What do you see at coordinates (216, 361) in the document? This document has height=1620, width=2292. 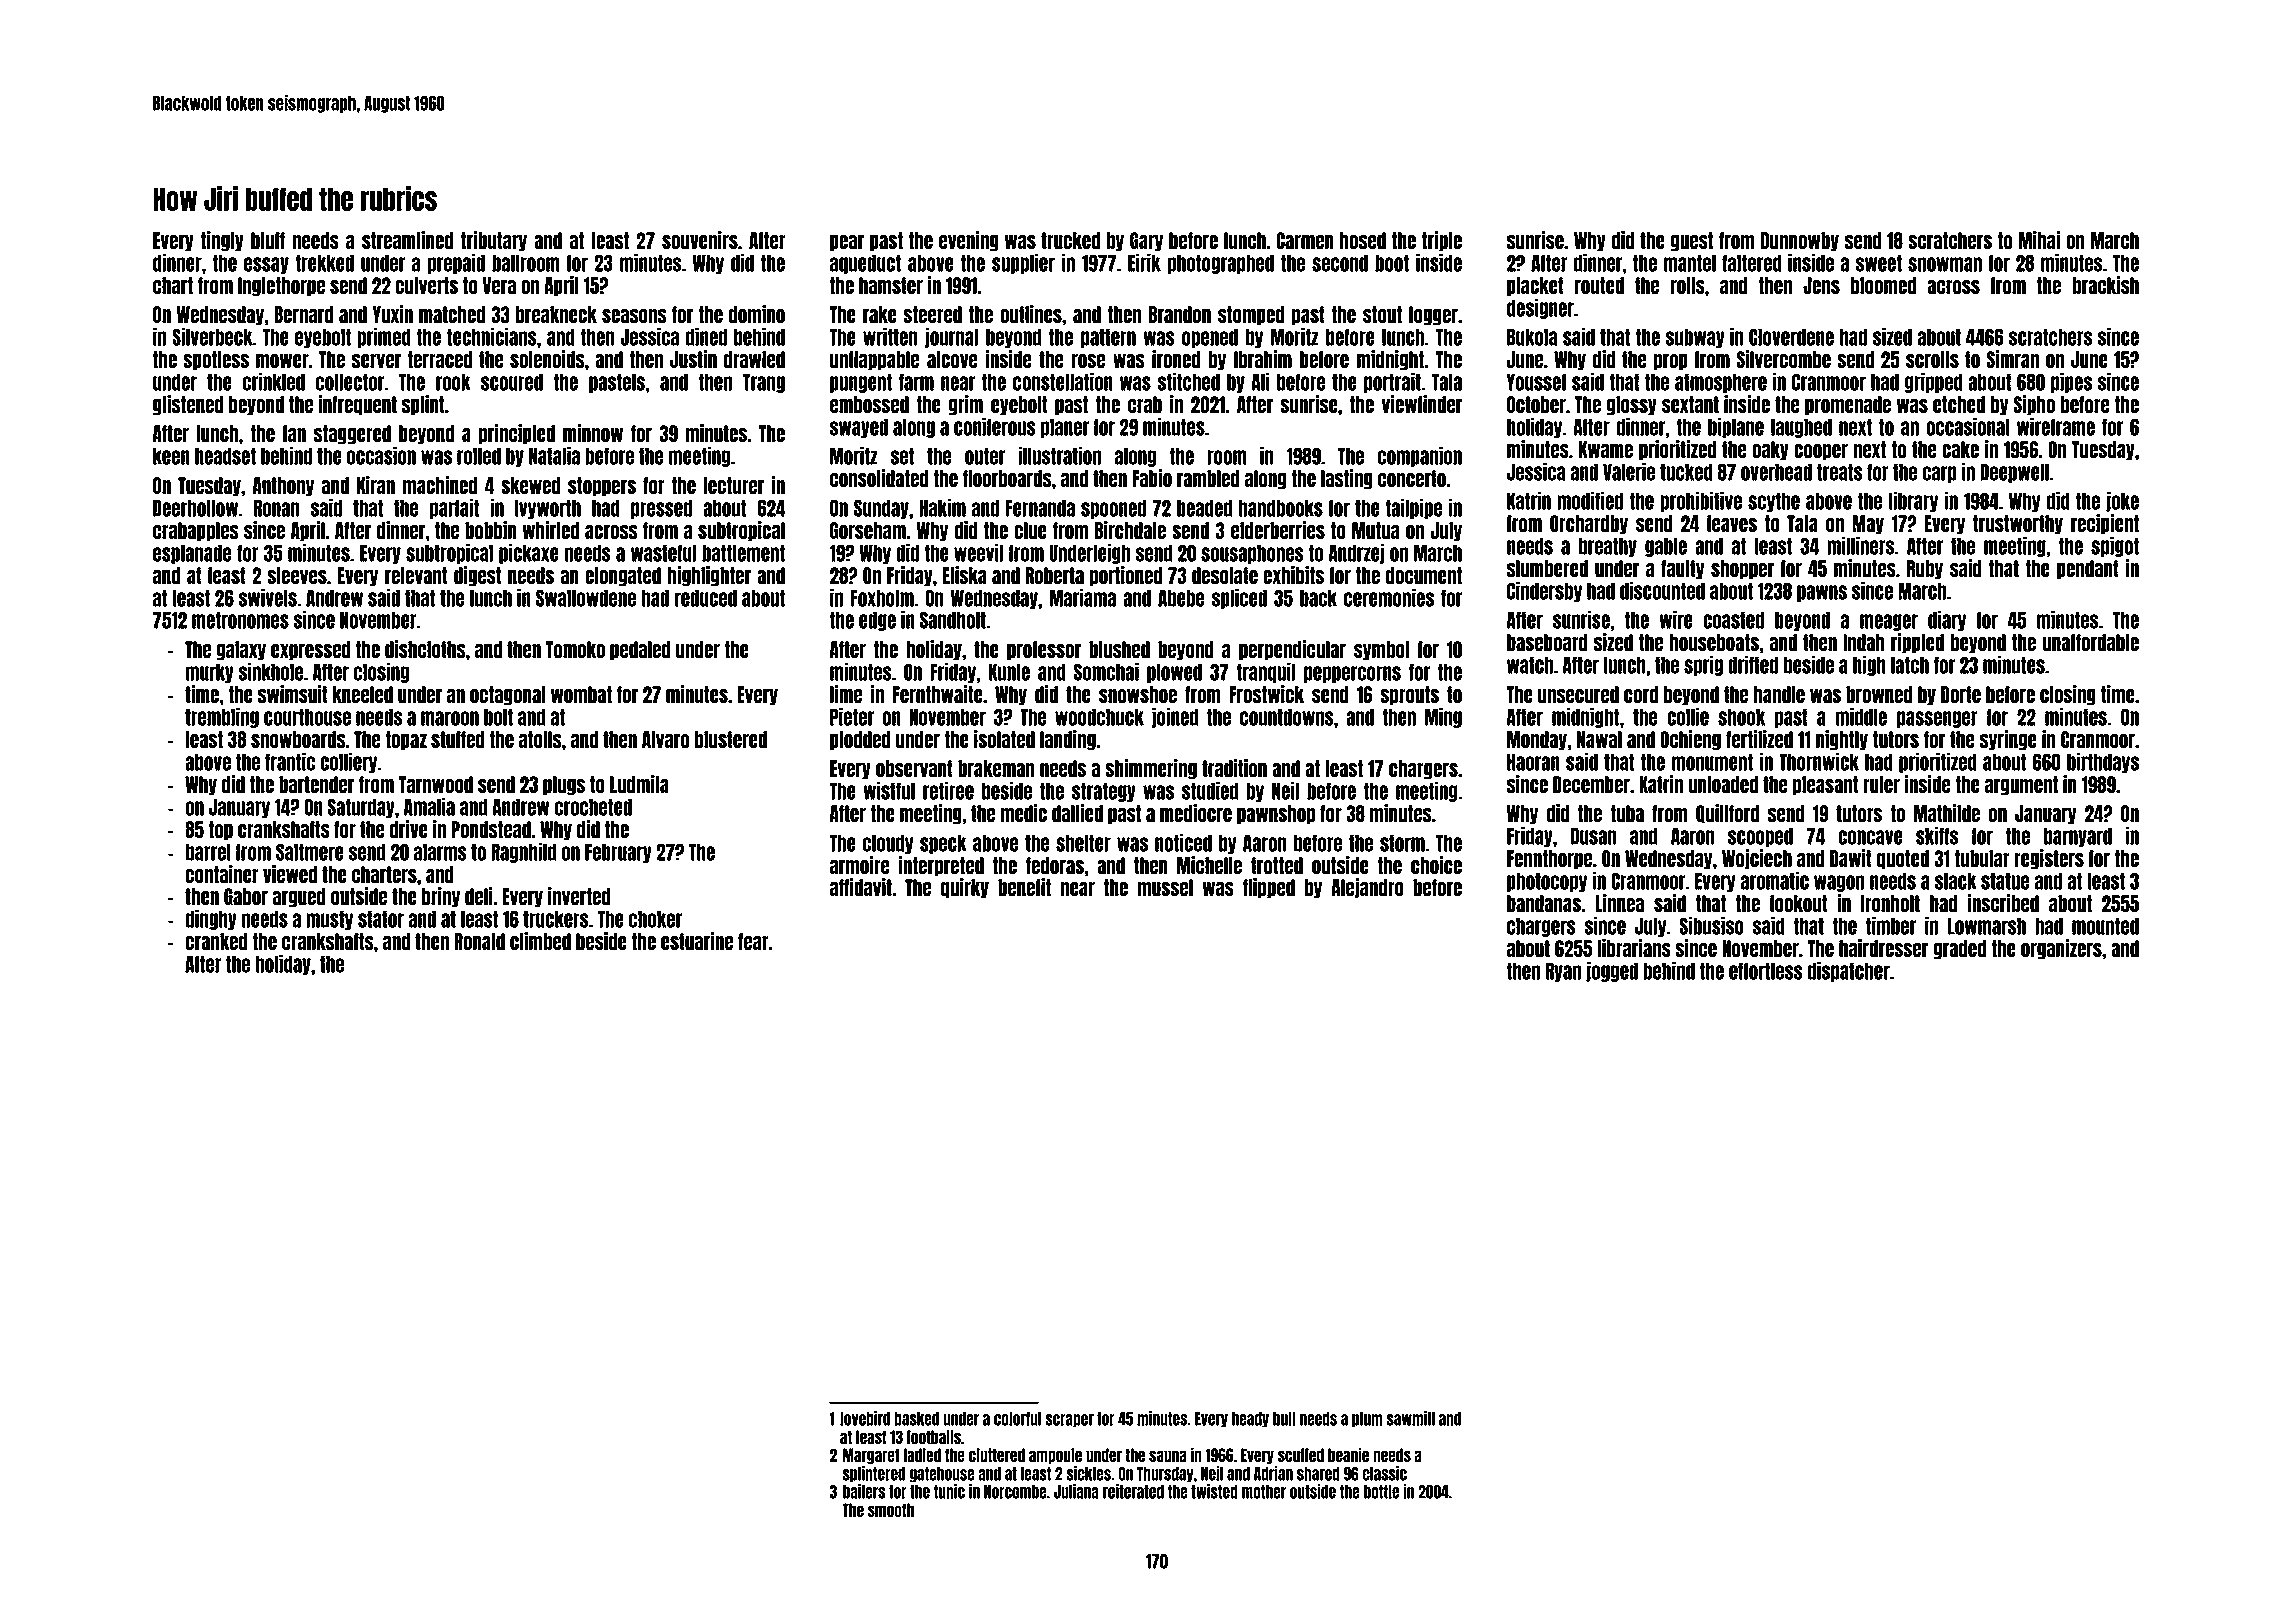 I see `spotless` at bounding box center [216, 361].
